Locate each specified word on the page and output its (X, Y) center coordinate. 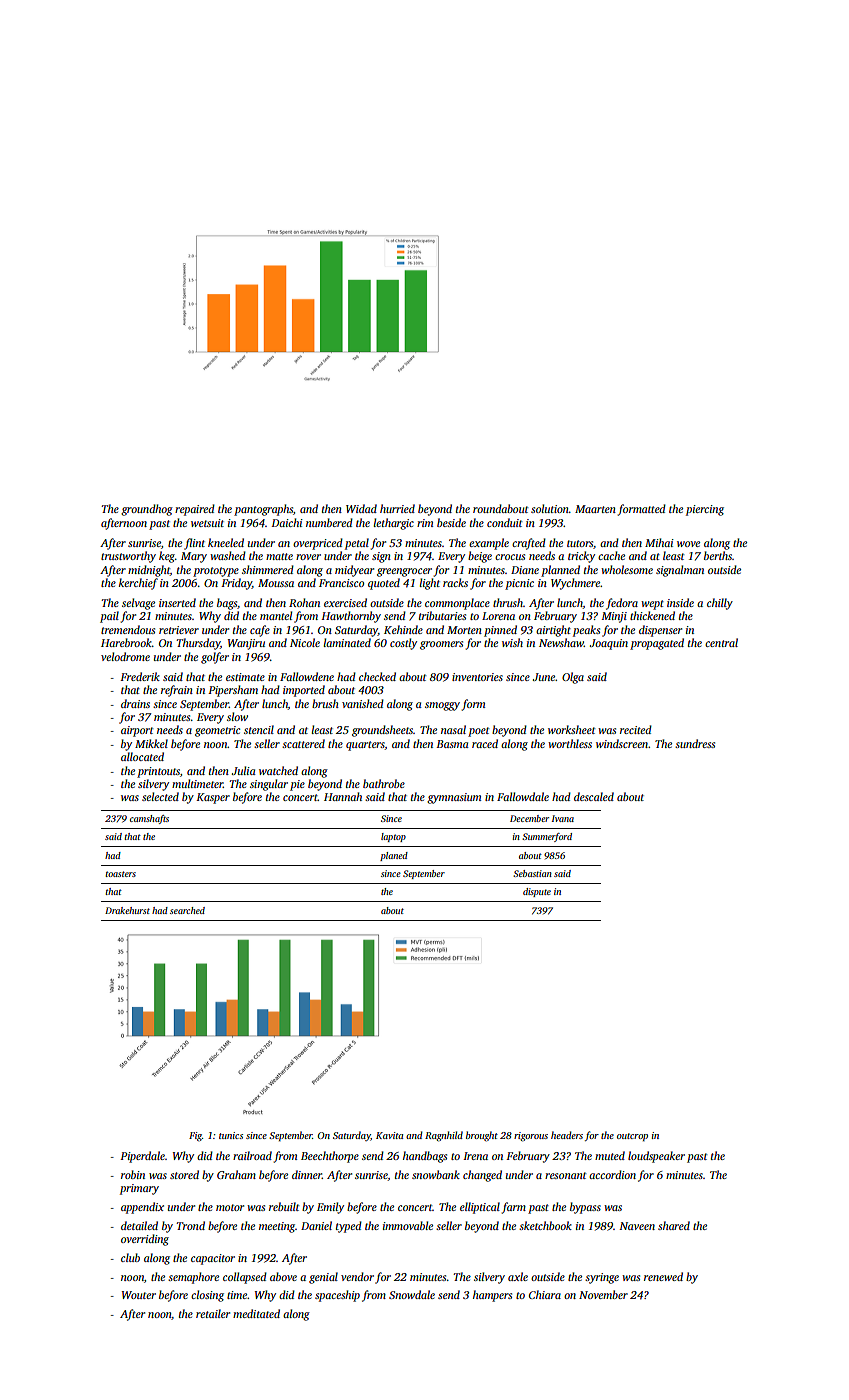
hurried (397, 508)
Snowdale (412, 1294)
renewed (663, 1276)
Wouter (139, 1295)
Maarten (595, 509)
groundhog (147, 510)
